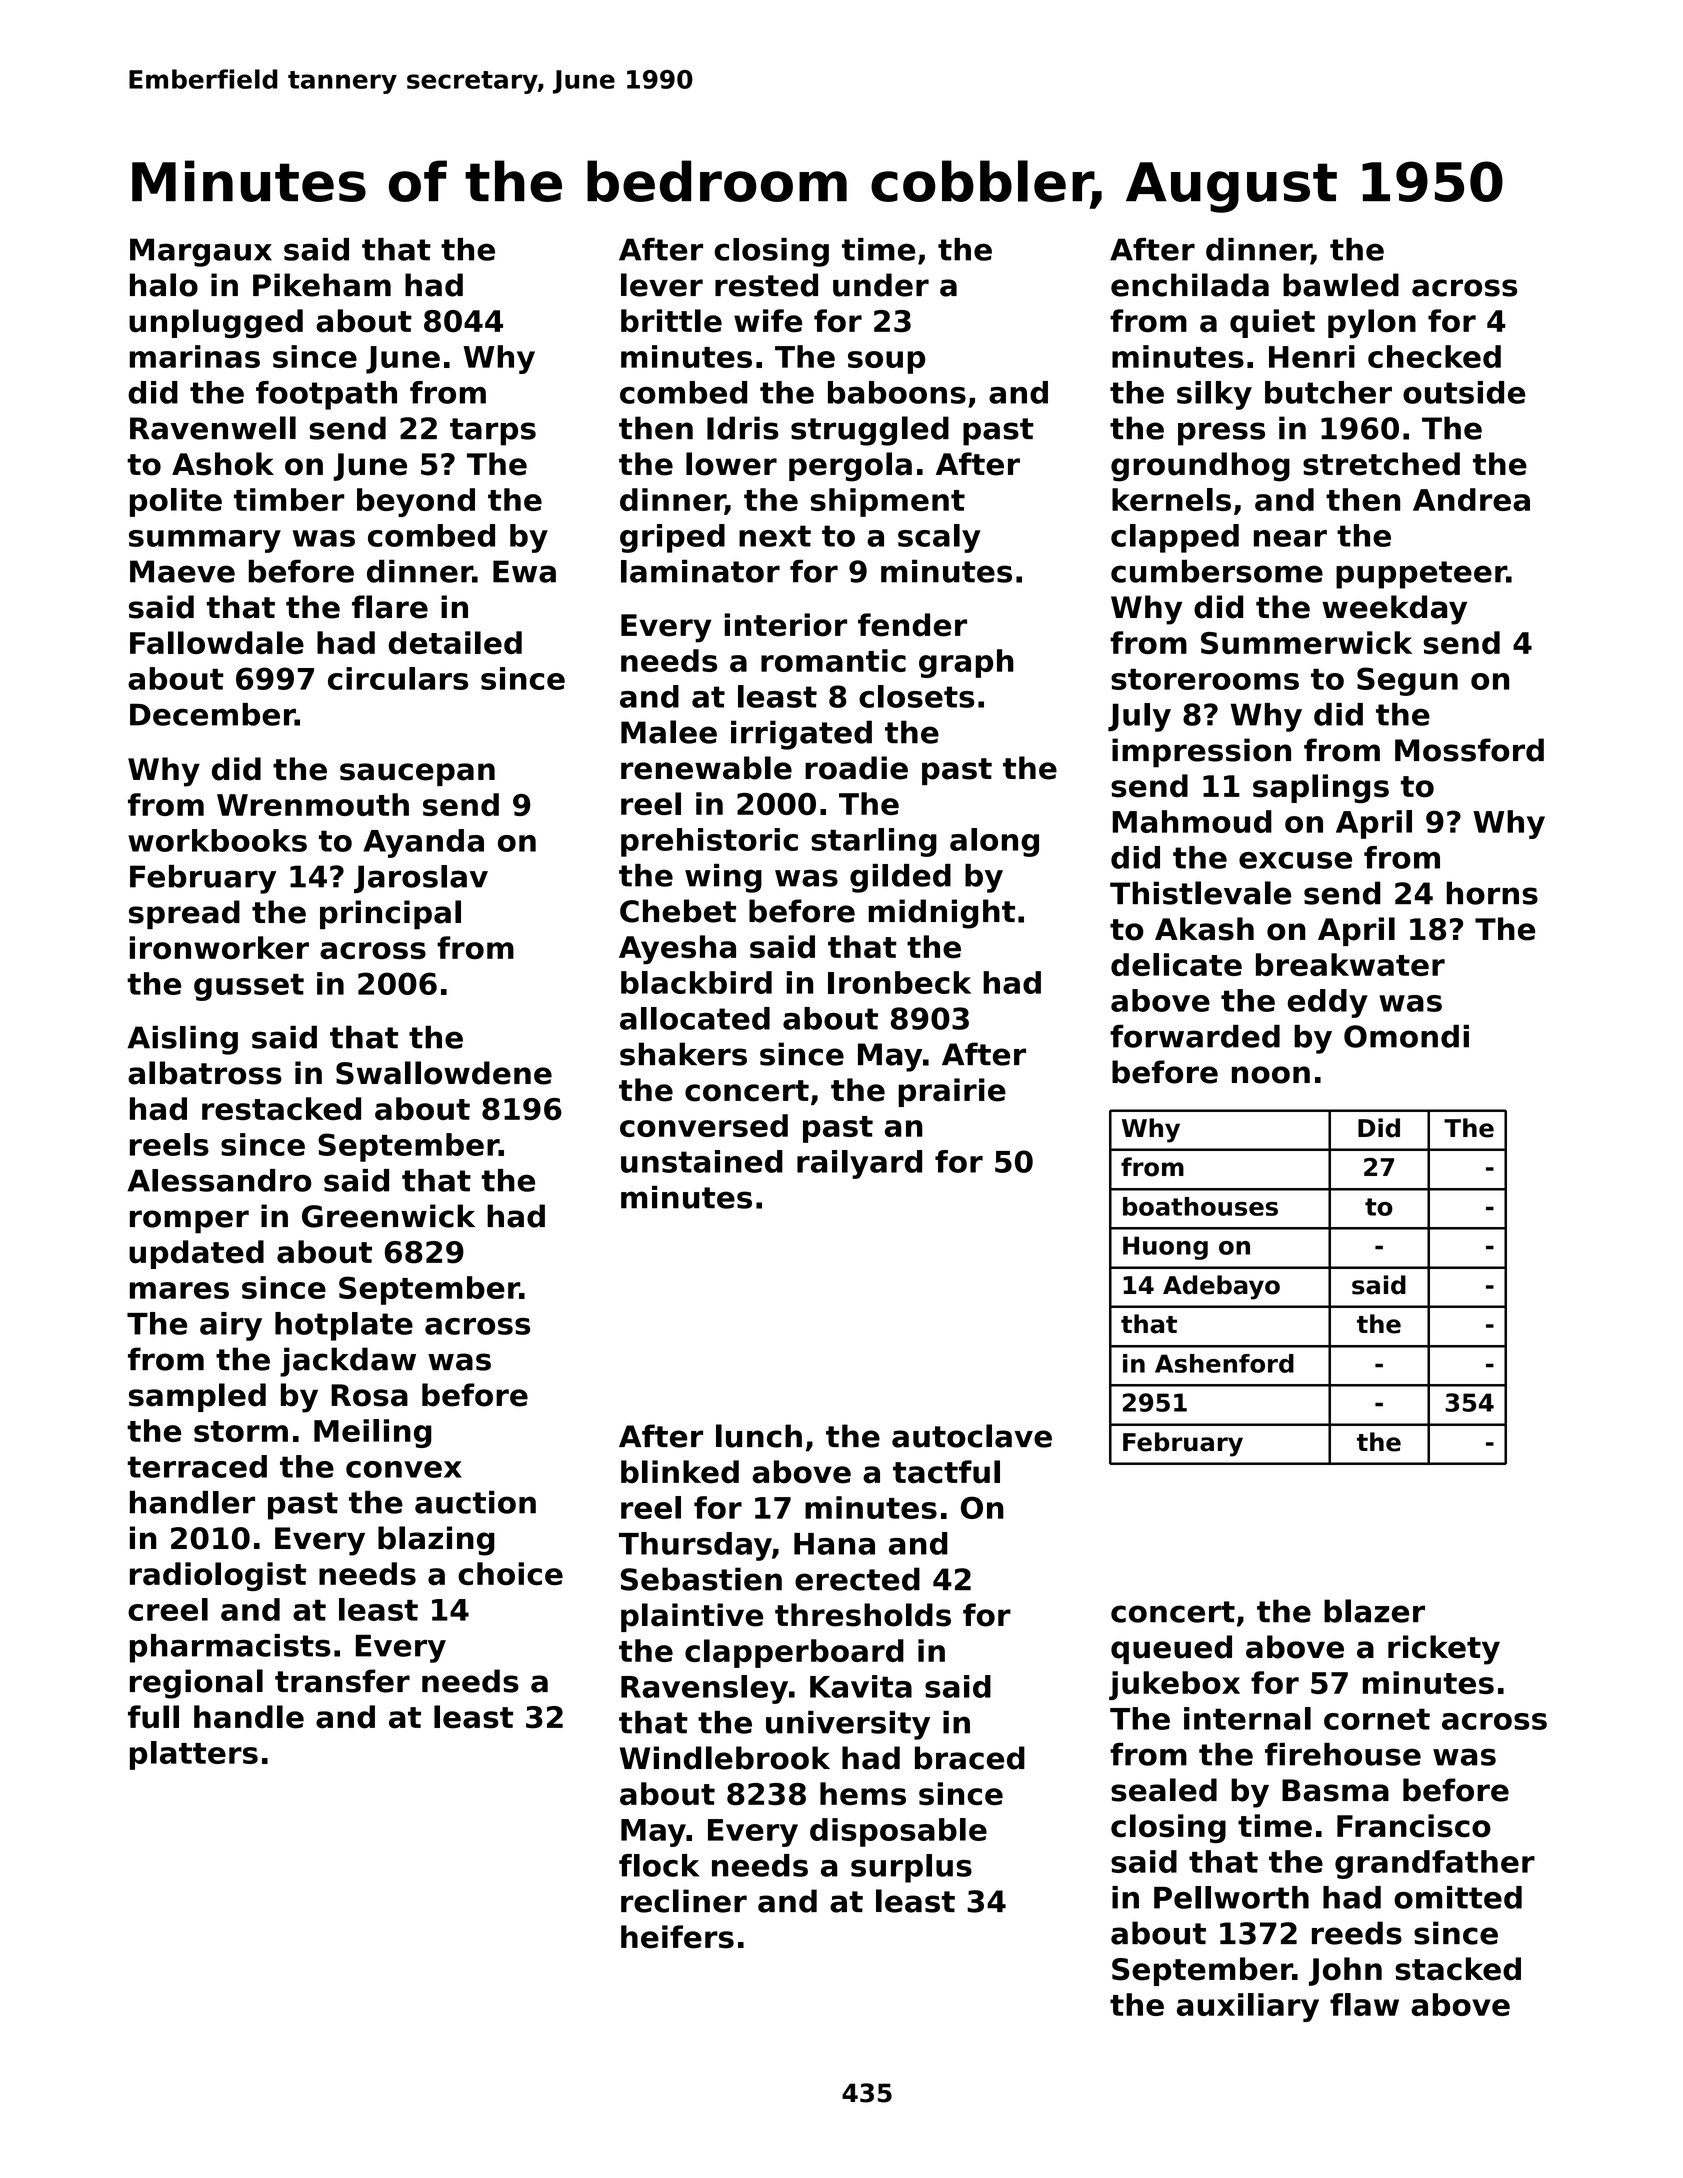  Describe the element at coordinates (1407, 681) in the page. I see `Segun` at that location.
